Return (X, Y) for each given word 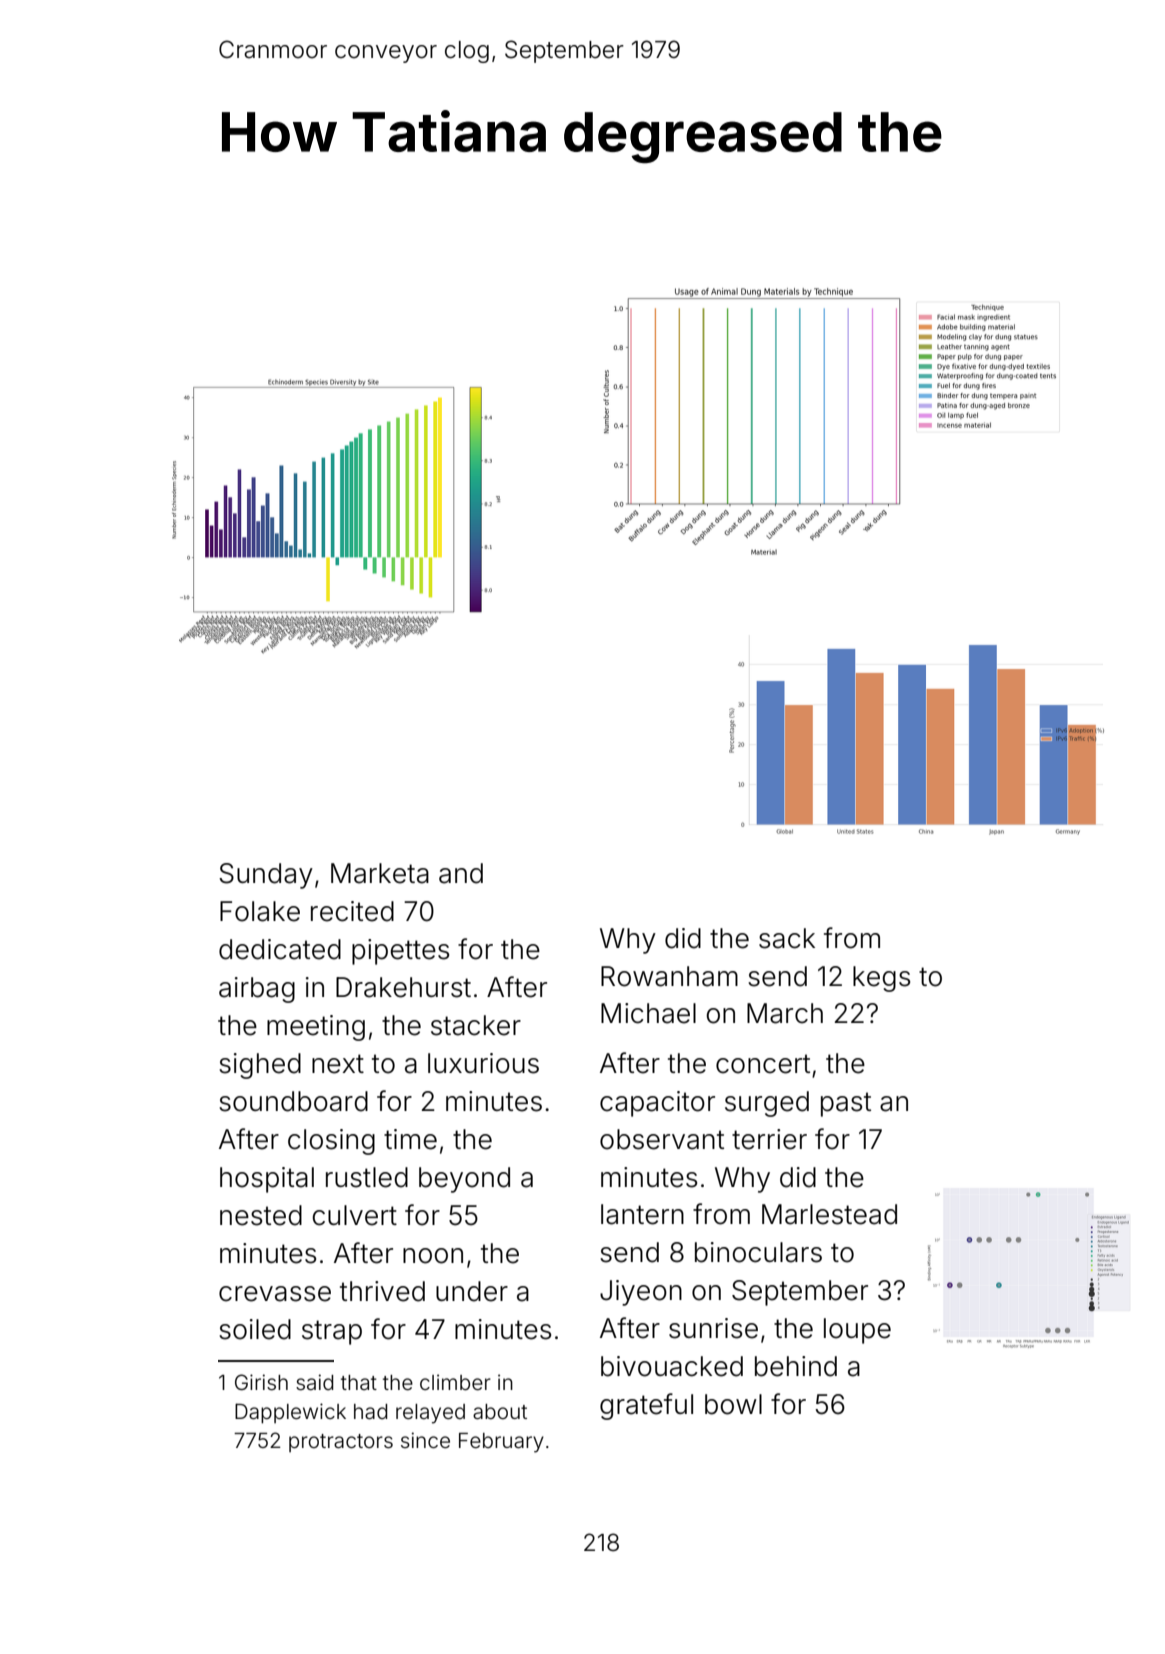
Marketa (380, 873)
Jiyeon (641, 1293)
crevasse (275, 1294)
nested (261, 1215)
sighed (260, 1066)
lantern (642, 1214)
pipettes (400, 952)
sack (787, 938)
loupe (857, 1331)
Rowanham (669, 976)
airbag (257, 990)
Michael (648, 1013)
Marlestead (829, 1214)
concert (763, 1064)
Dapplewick (290, 1413)
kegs (881, 979)
